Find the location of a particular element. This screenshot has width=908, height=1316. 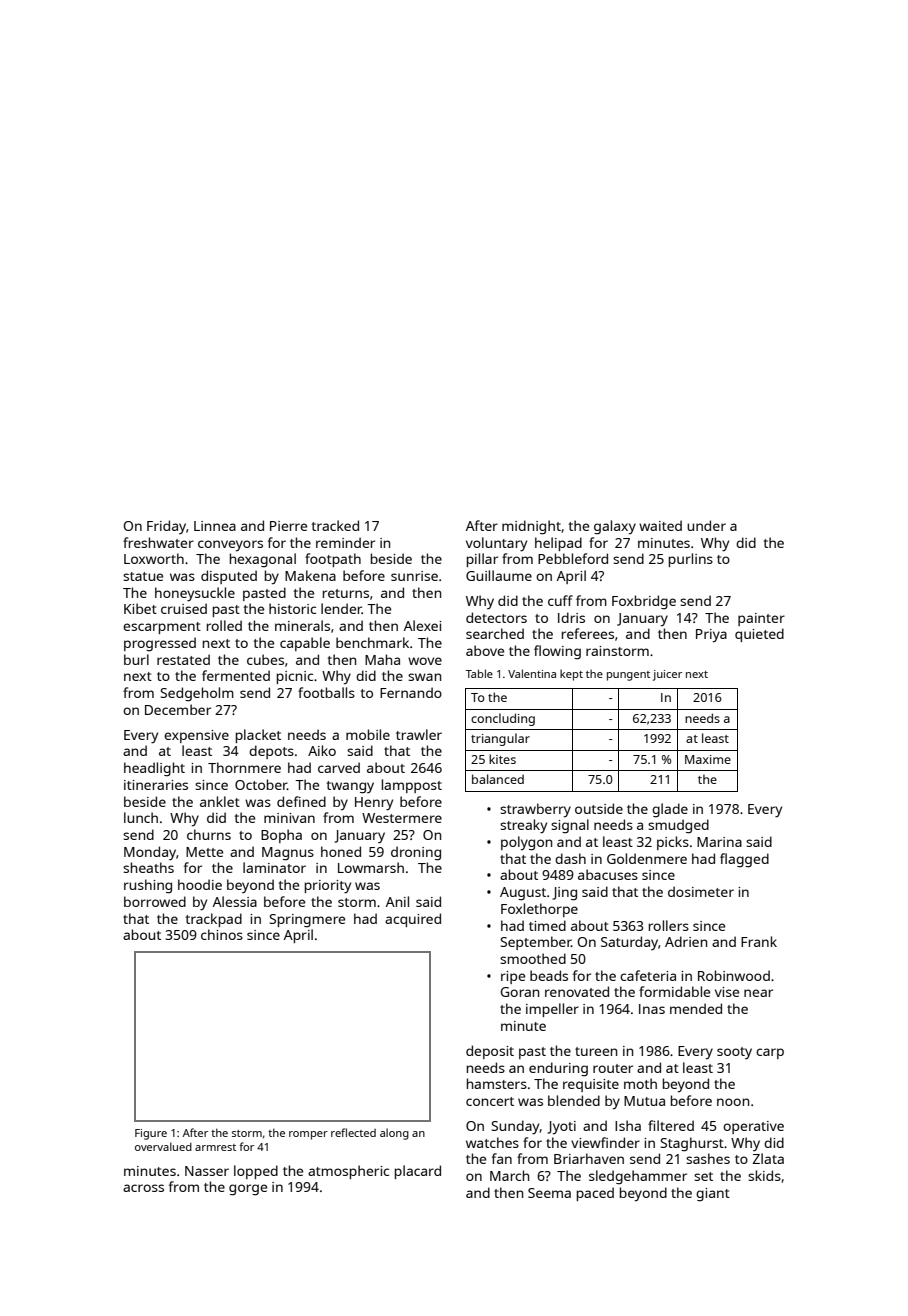

September is located at coordinates (535, 943).
